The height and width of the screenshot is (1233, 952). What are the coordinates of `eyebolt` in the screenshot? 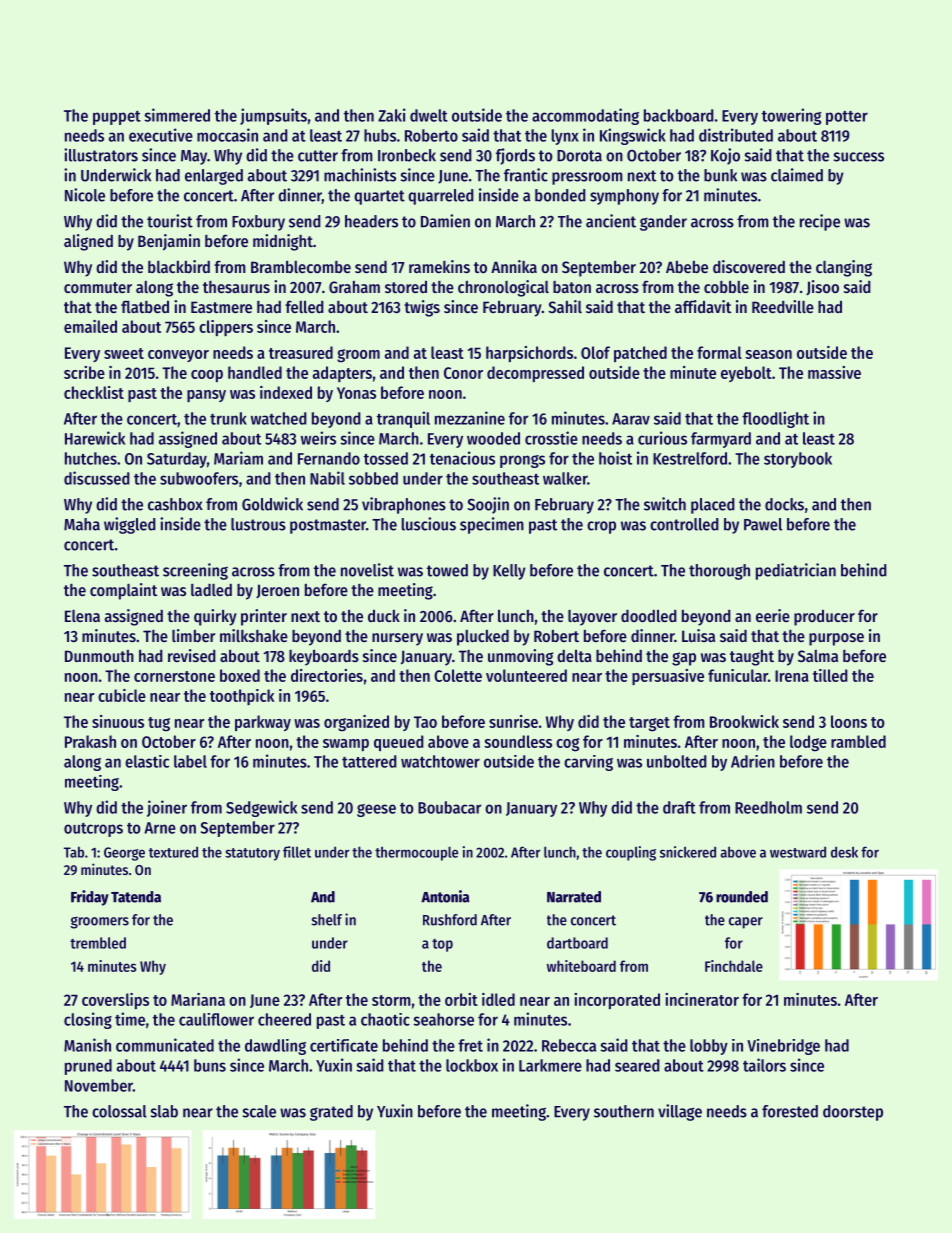 It's located at (746, 374).
